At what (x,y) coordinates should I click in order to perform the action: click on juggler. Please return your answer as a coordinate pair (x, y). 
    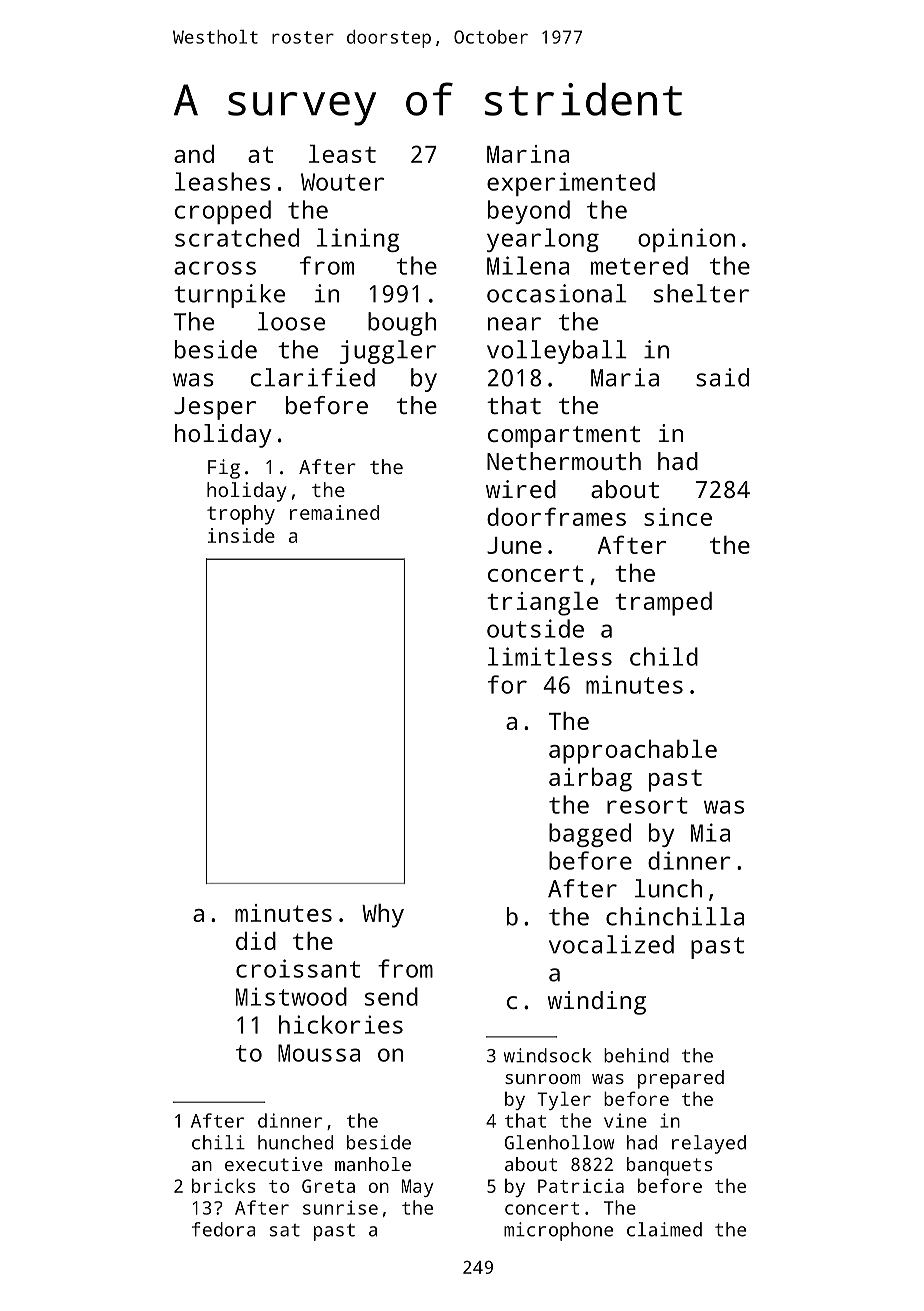
    Looking at the image, I should click on (388, 352).
